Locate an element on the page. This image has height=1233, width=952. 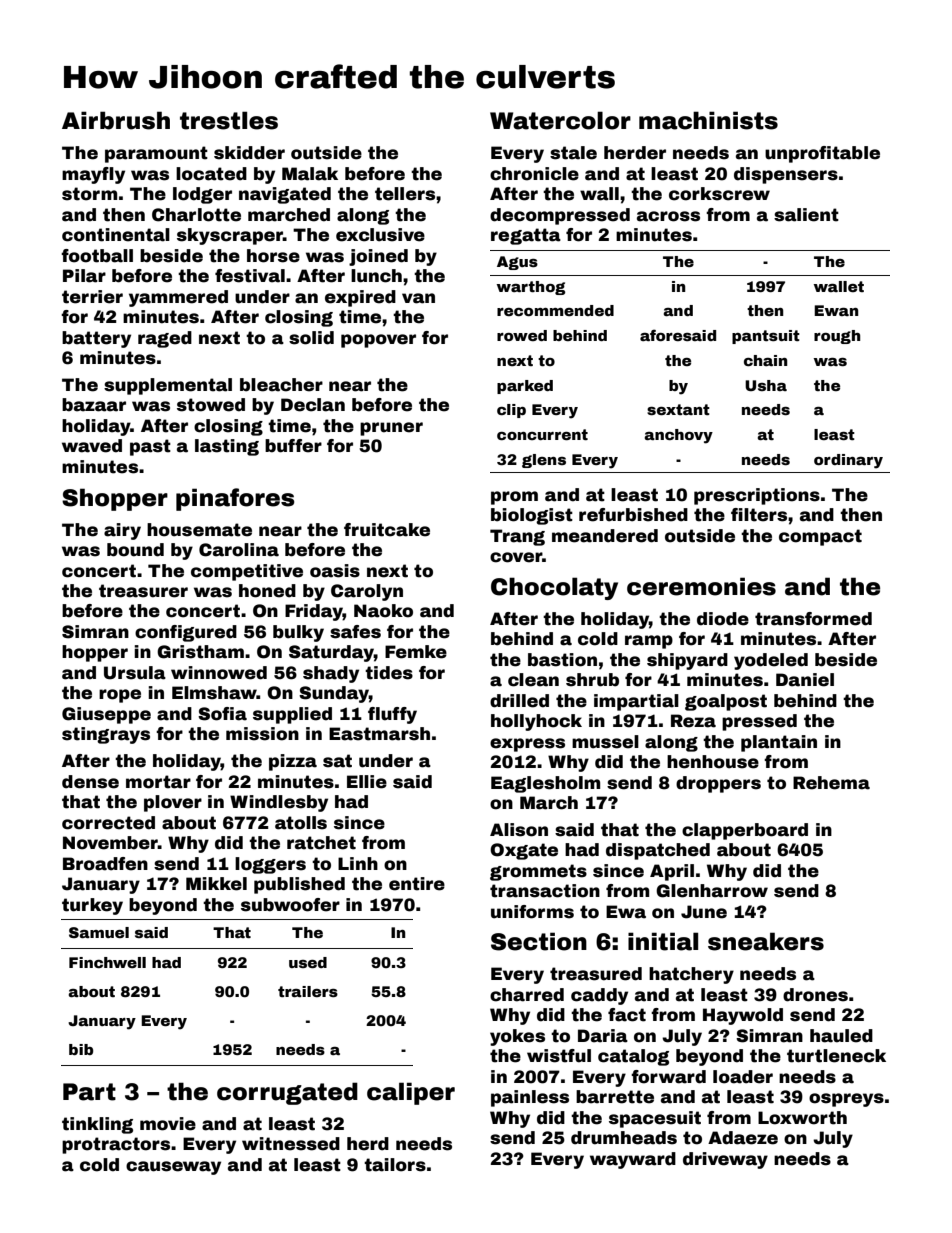
trestles is located at coordinates (229, 120).
